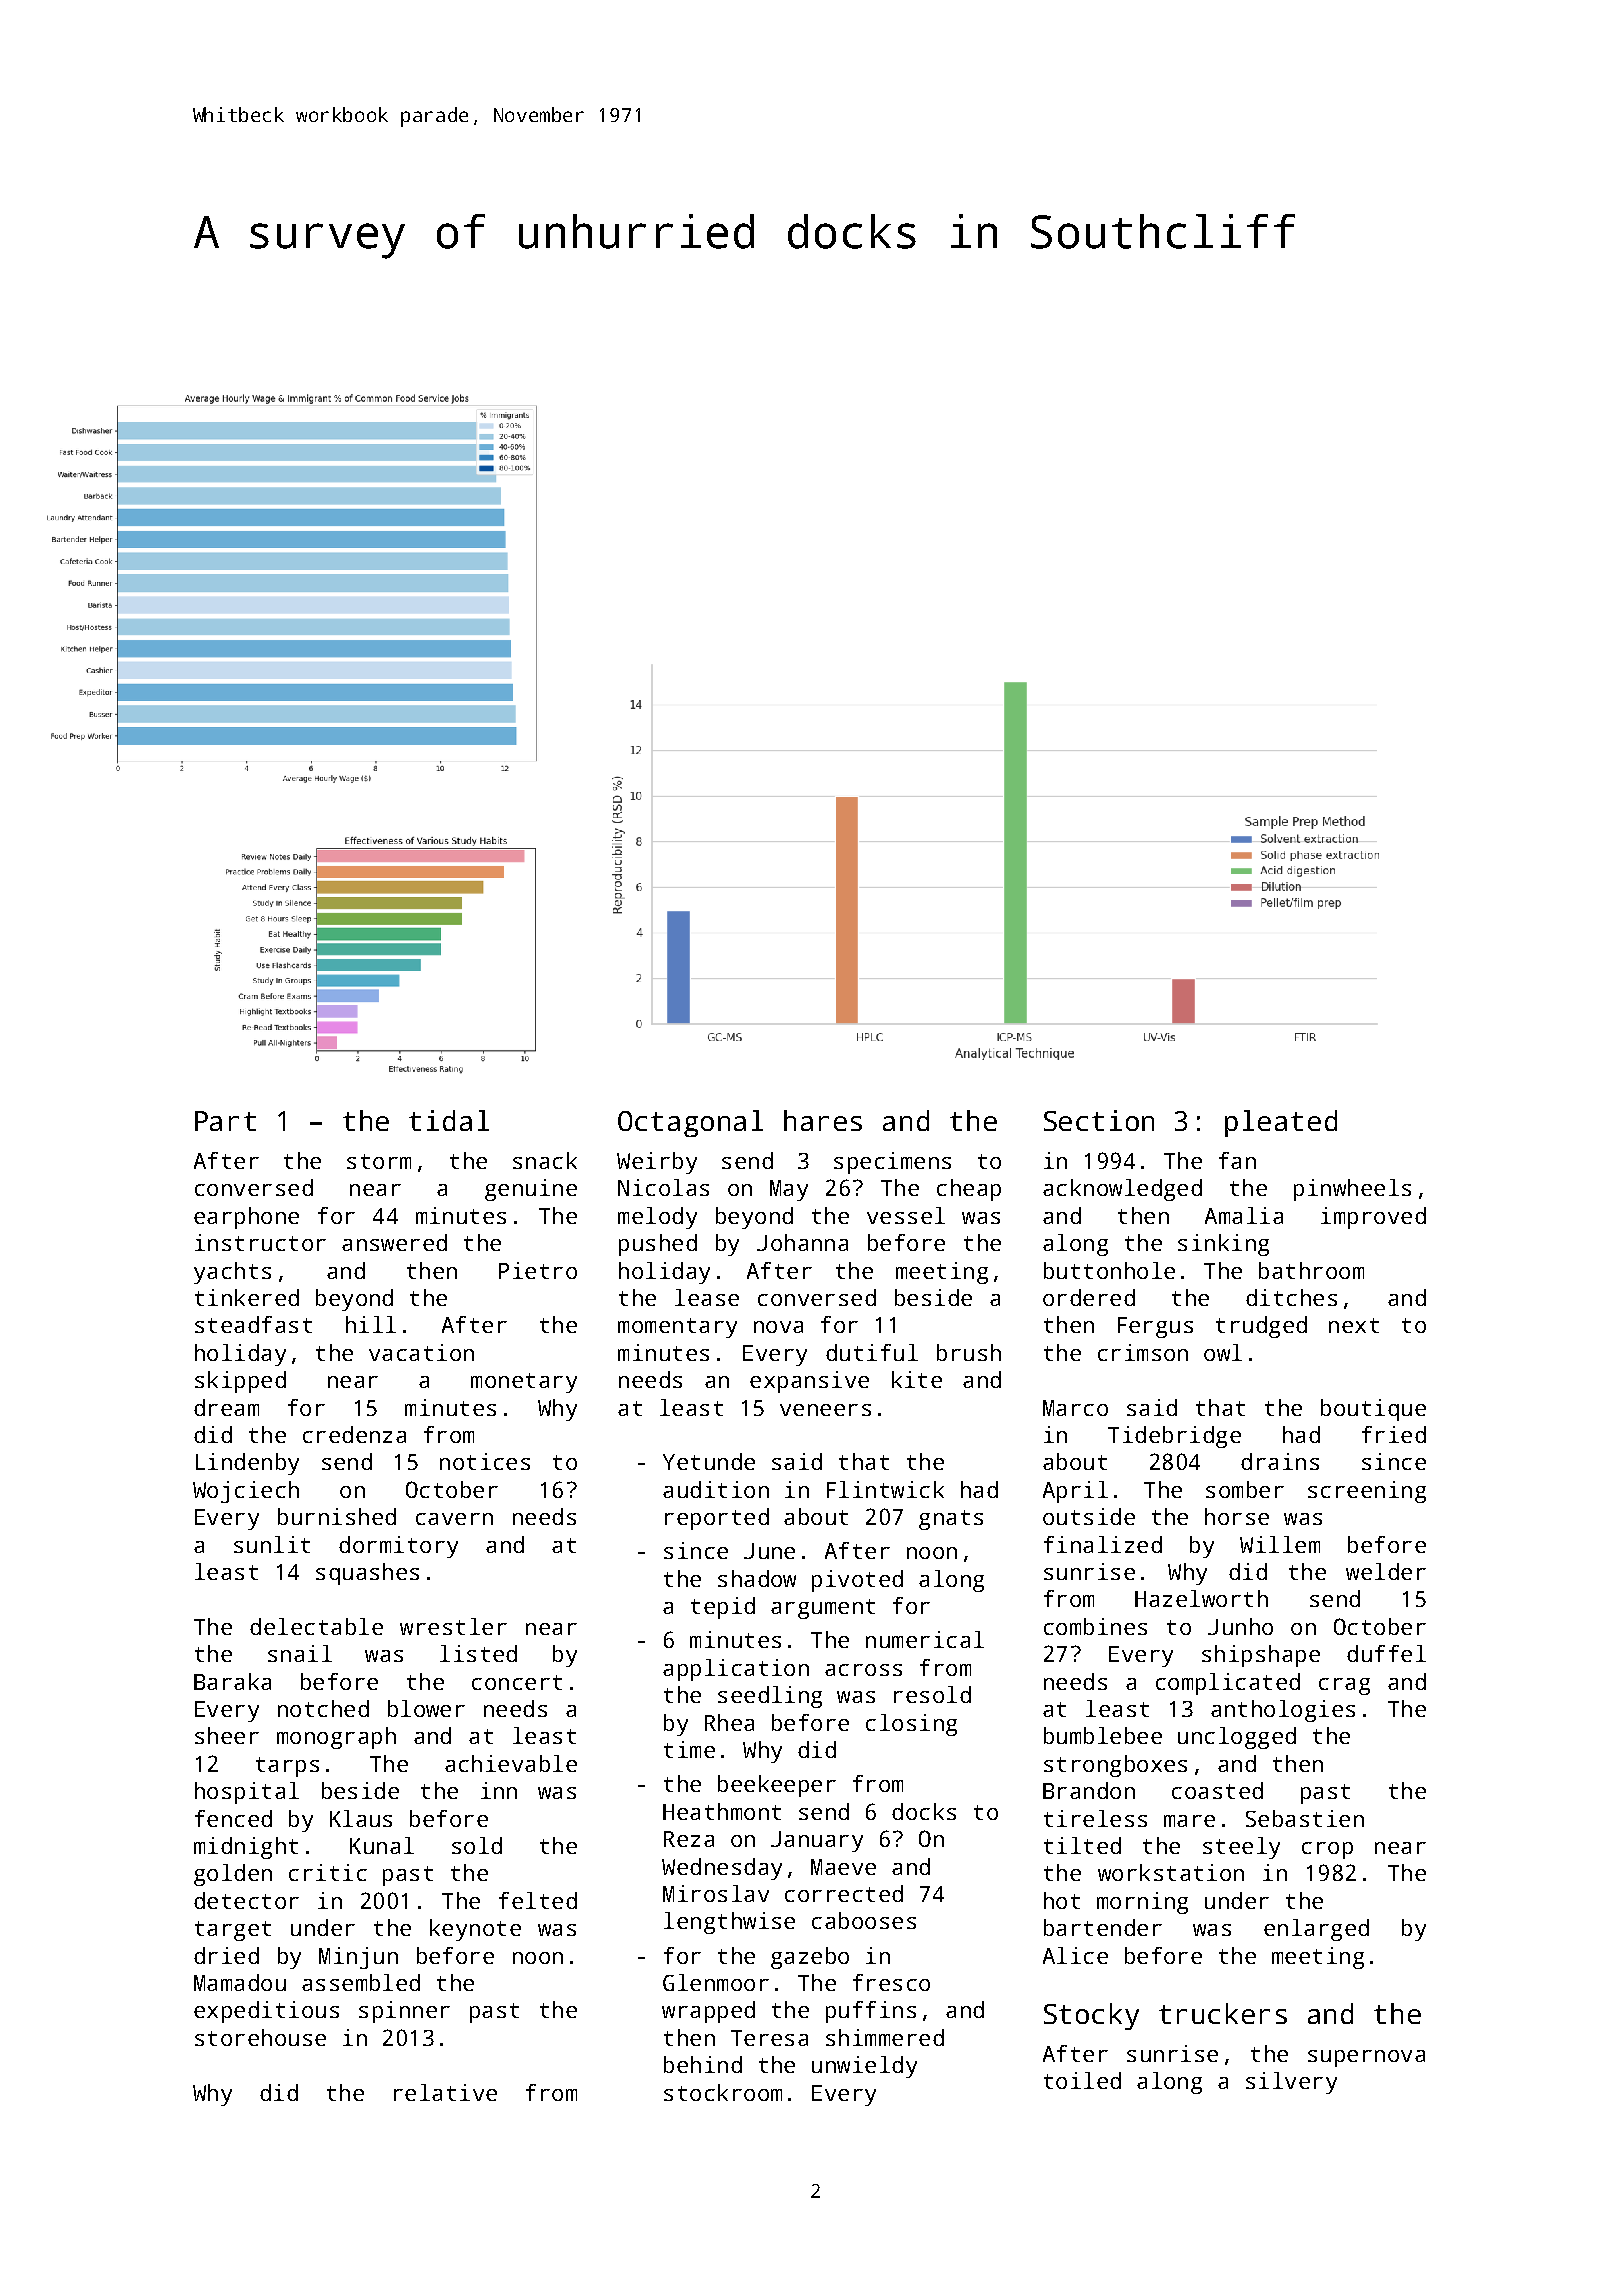 The width and height of the page is (1620, 2292). Describe the element at coordinates (1099, 1120) in the page. I see `Section` at that location.
